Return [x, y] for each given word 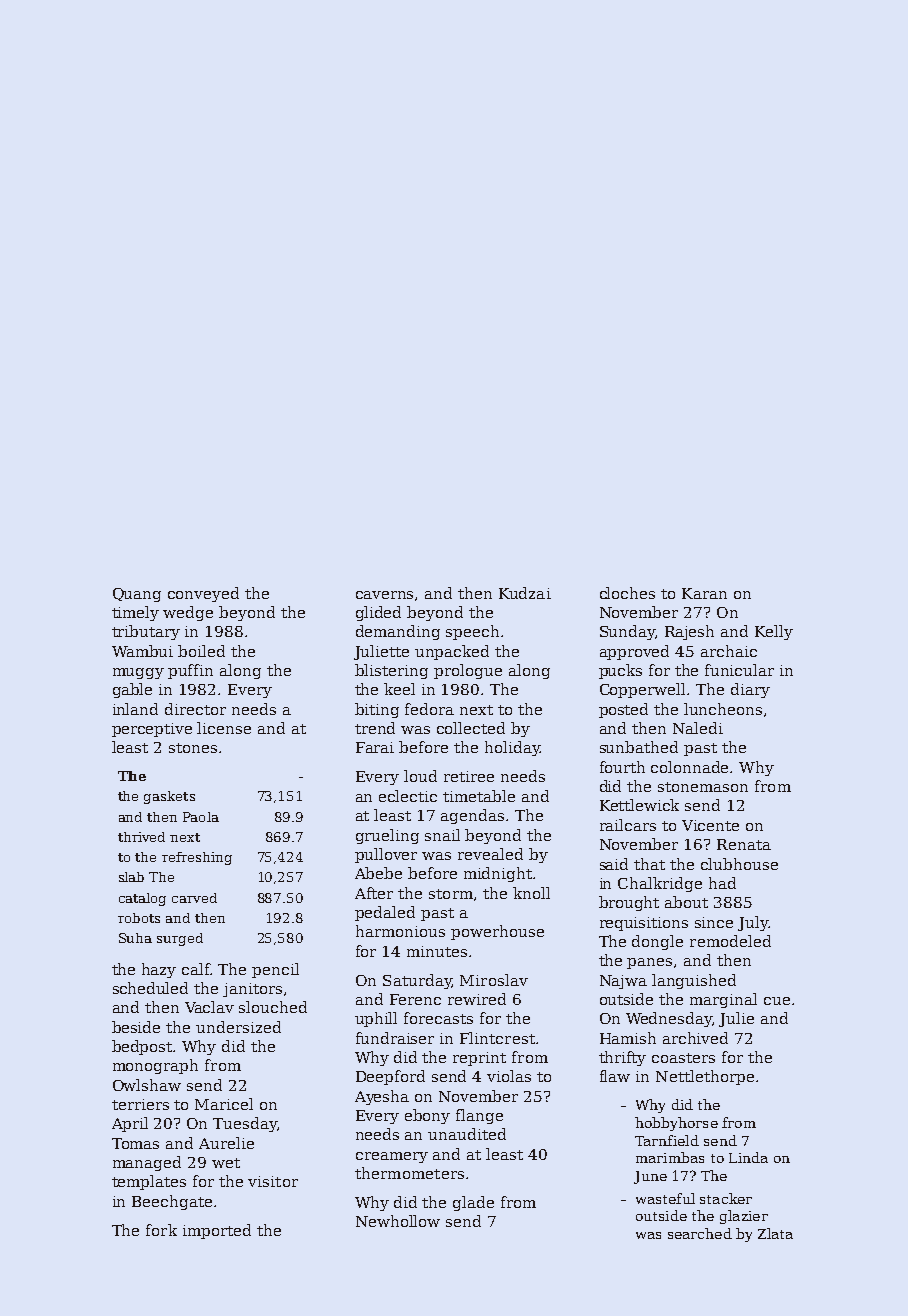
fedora [429, 709]
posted [623, 710]
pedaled [385, 913]
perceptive [152, 730]
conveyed [203, 594]
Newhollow [398, 1221]
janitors [252, 990]
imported [217, 1231]
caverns [384, 595]
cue [777, 1001]
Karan [704, 593]
